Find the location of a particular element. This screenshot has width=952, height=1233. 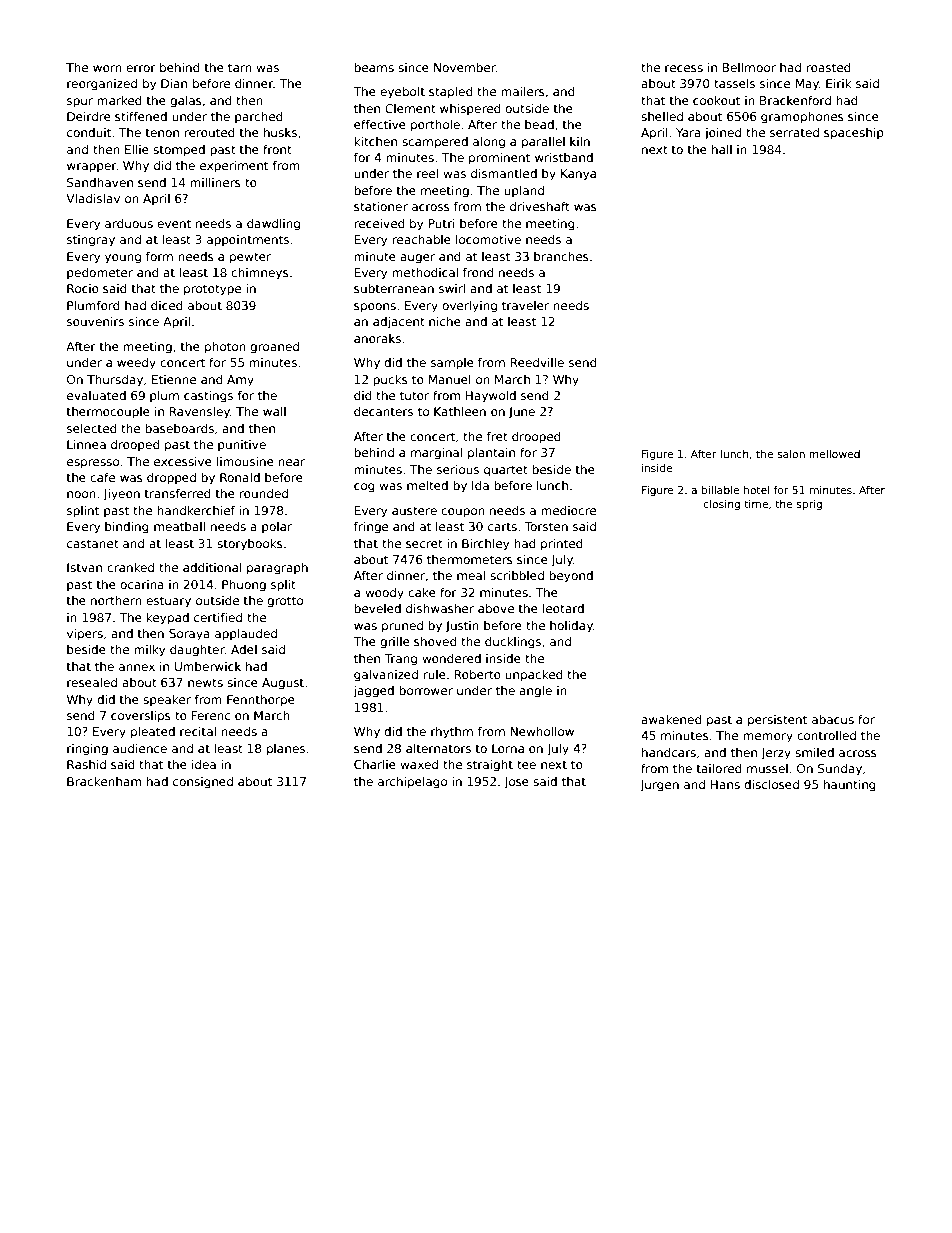

salon is located at coordinates (791, 454).
